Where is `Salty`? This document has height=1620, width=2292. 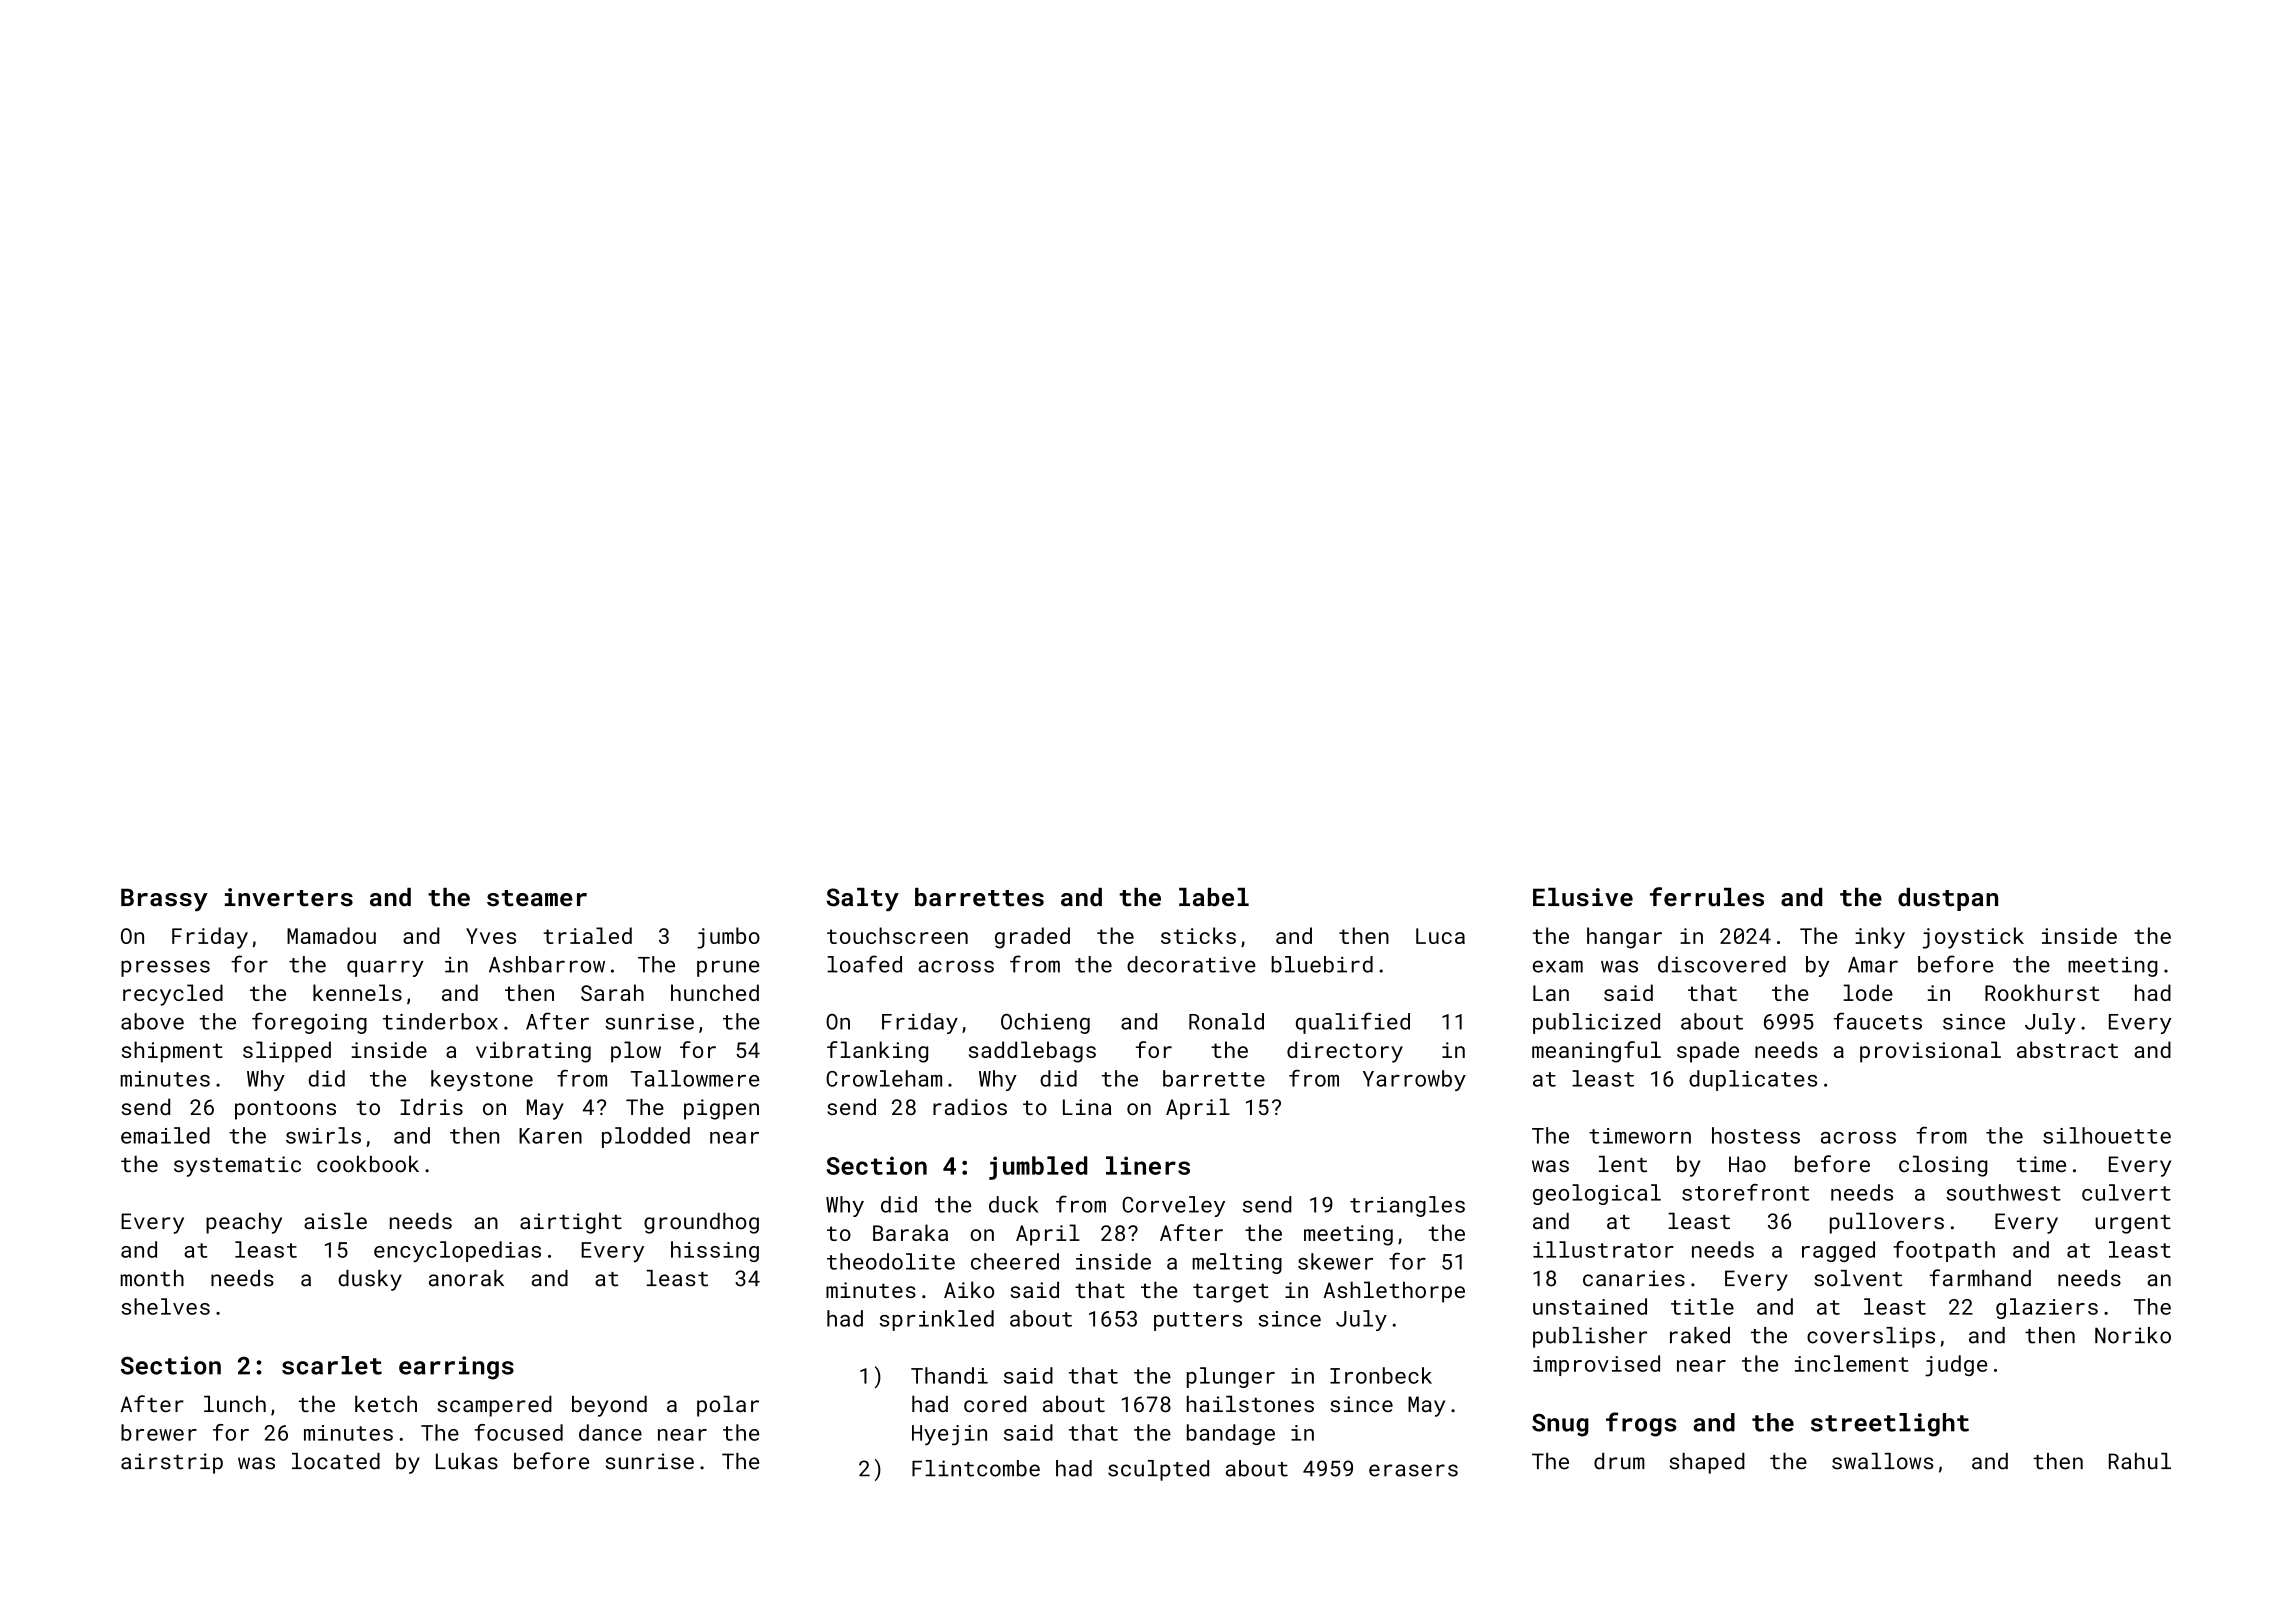 Salty is located at coordinates (862, 900).
